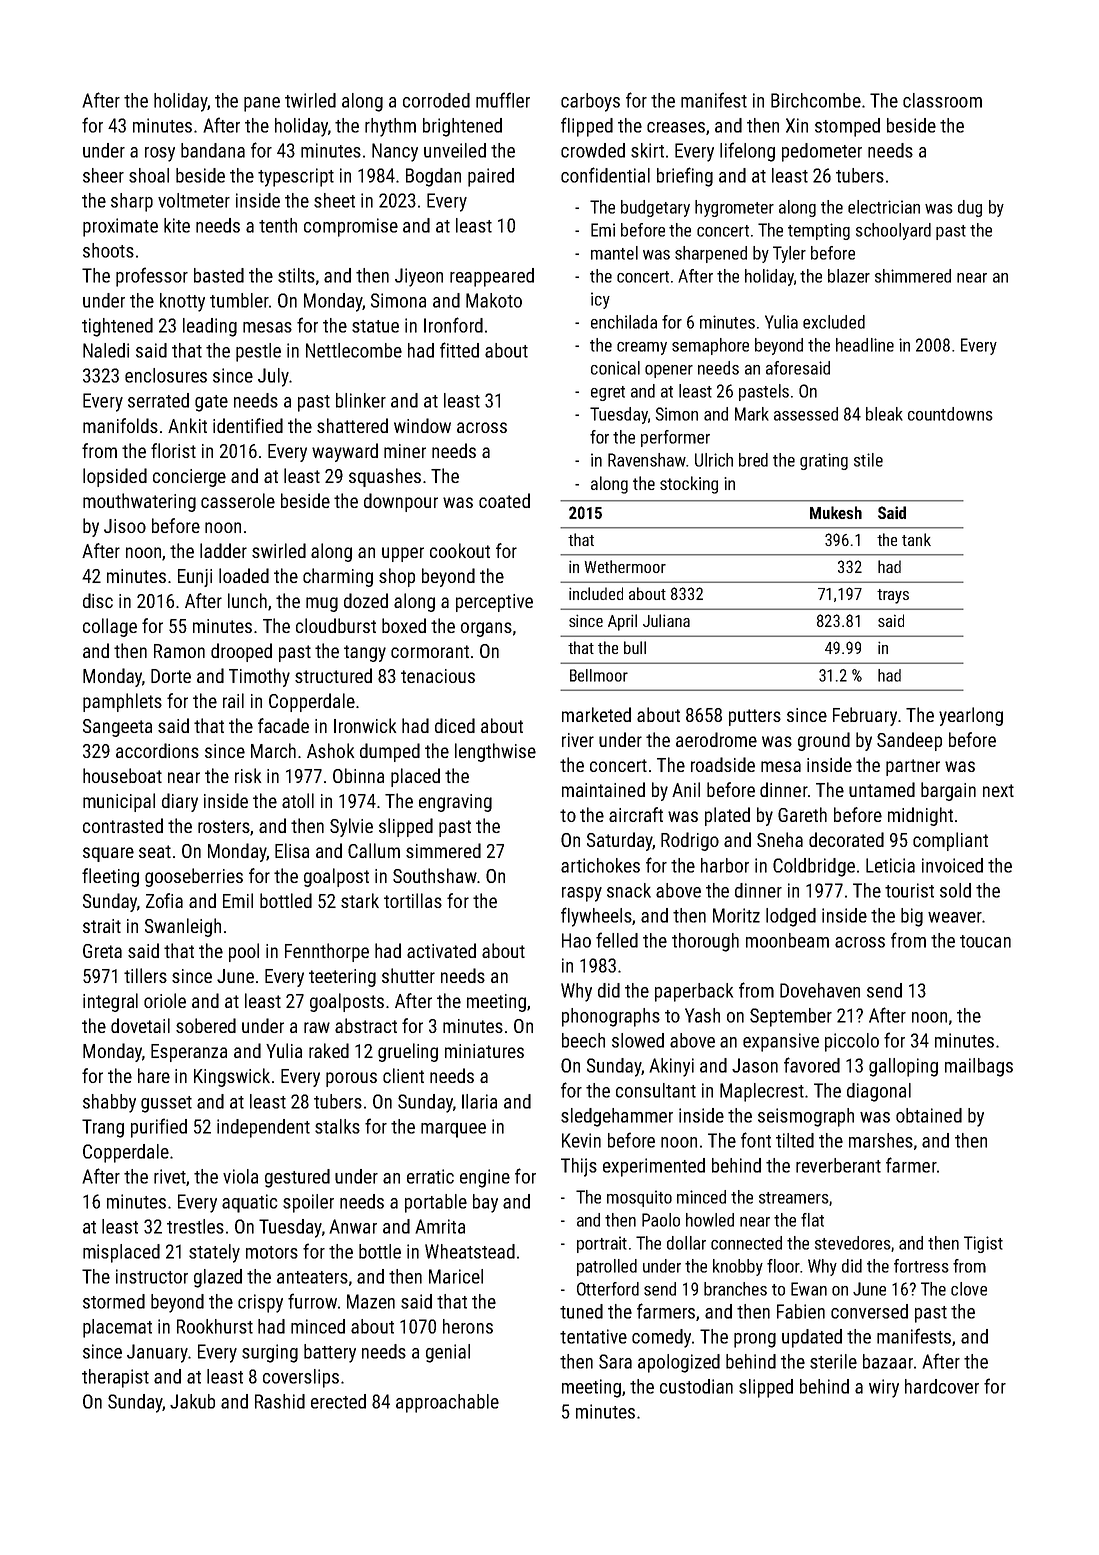 The image size is (1099, 1555). I want to click on Sandeep, so click(909, 741).
